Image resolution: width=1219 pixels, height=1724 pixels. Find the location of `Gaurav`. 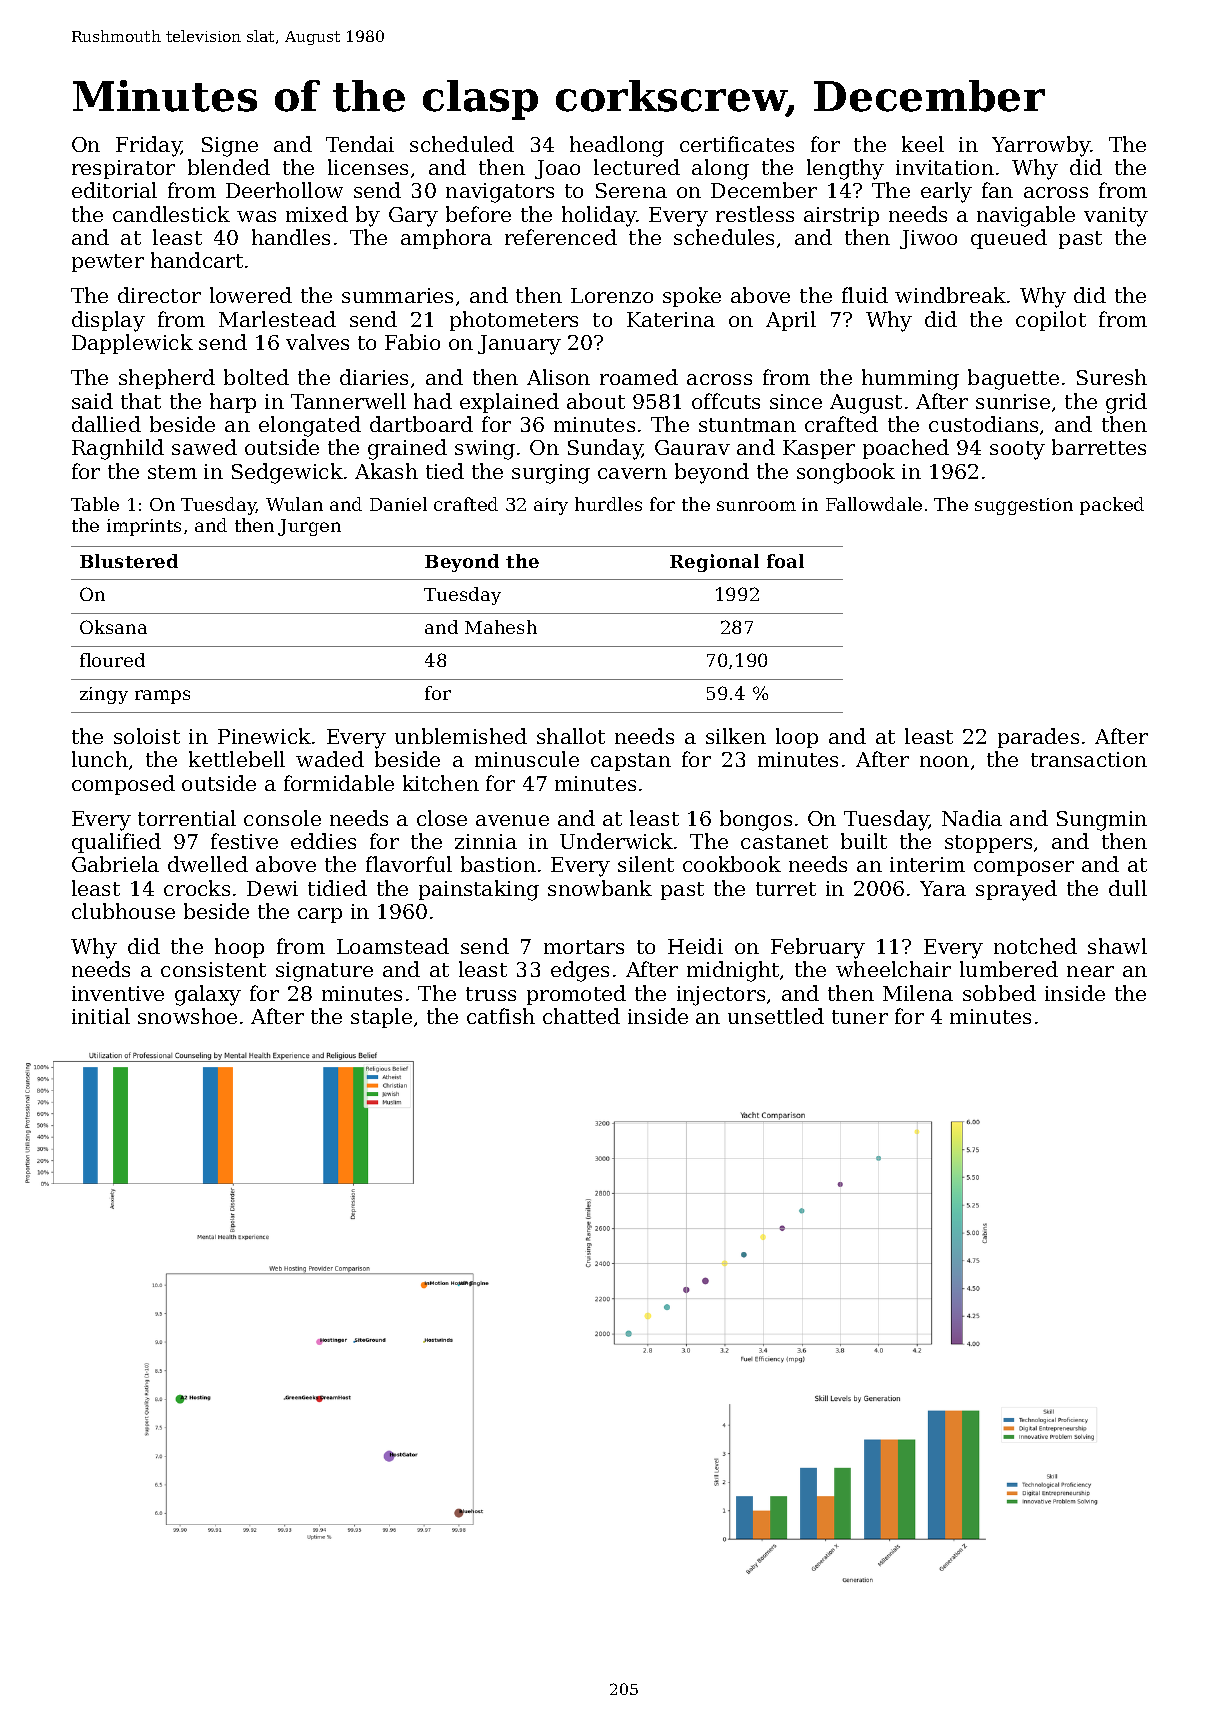

Gaurav is located at coordinates (692, 447).
